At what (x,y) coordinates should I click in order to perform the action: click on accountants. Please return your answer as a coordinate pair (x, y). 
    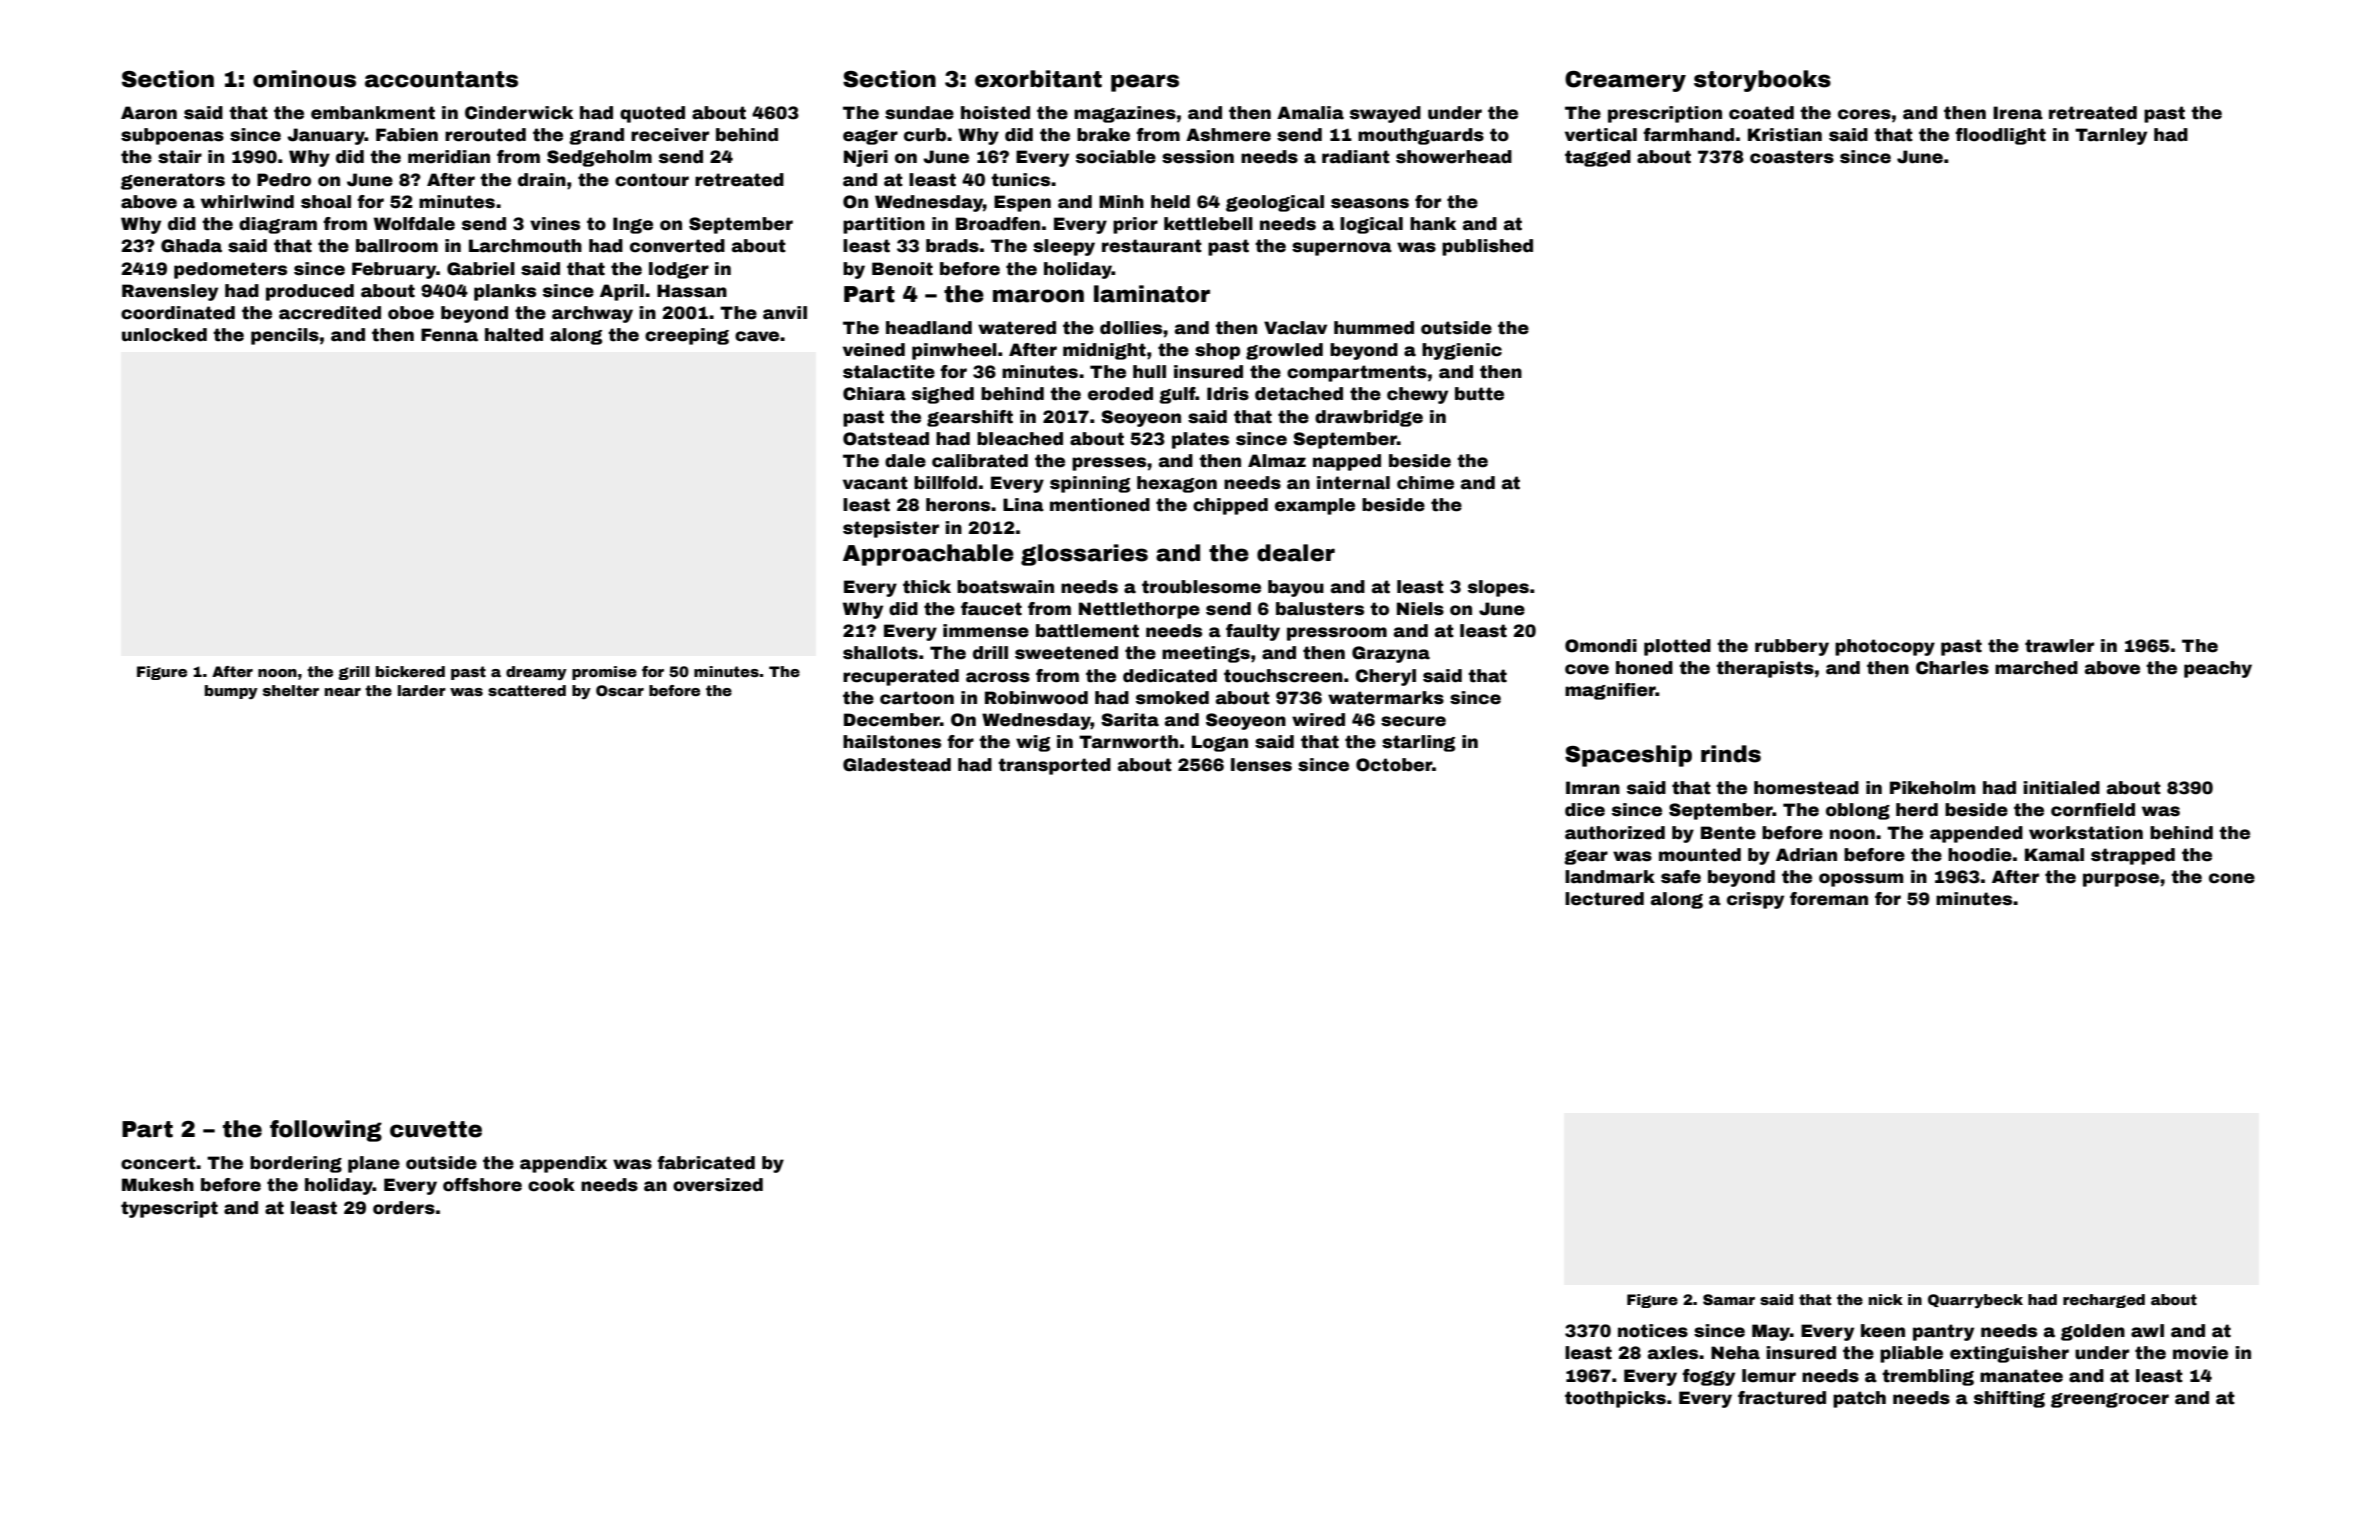
    Looking at the image, I should click on (441, 79).
